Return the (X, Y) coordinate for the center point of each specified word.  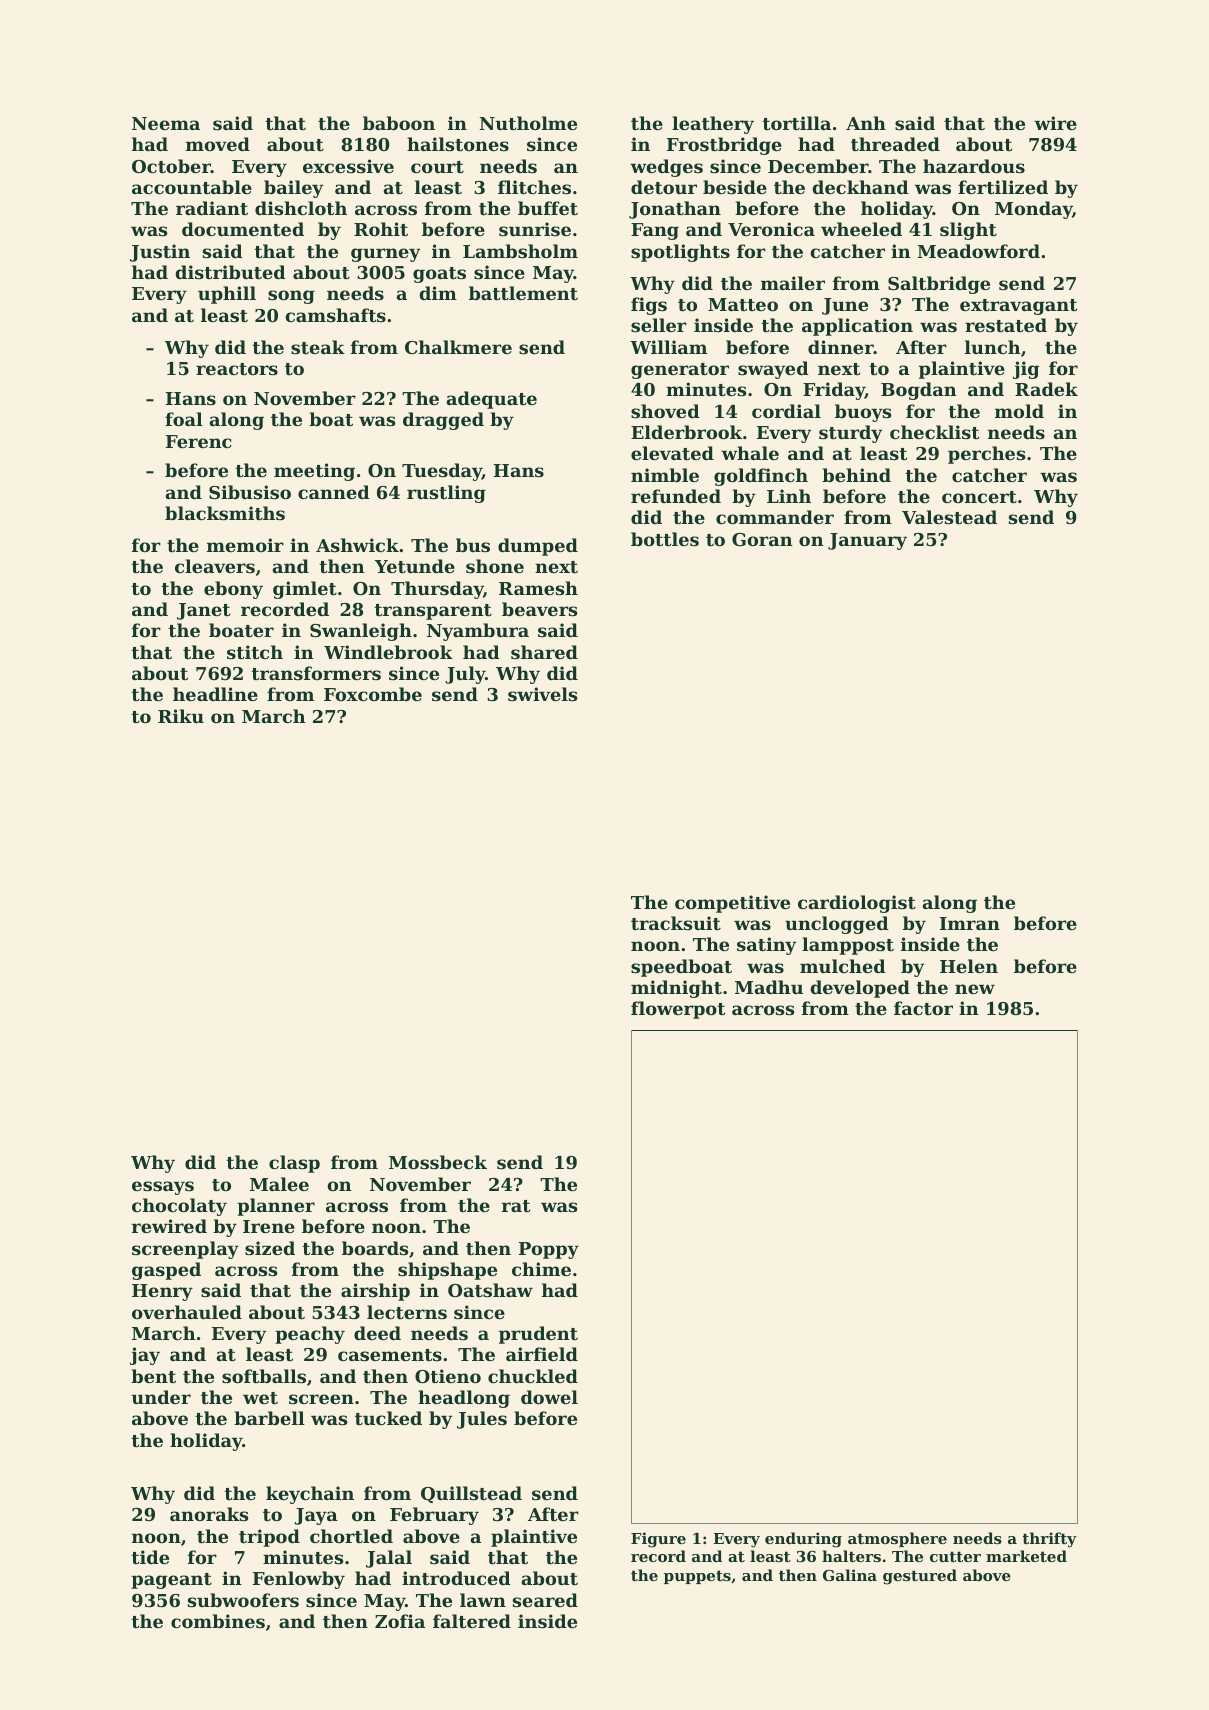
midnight (676, 989)
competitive (732, 904)
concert (979, 497)
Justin (160, 253)
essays (163, 1188)
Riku (181, 716)
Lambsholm (520, 251)
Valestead (949, 517)
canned (334, 492)
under (161, 1397)
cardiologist (857, 904)
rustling (446, 494)
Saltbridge (939, 285)
